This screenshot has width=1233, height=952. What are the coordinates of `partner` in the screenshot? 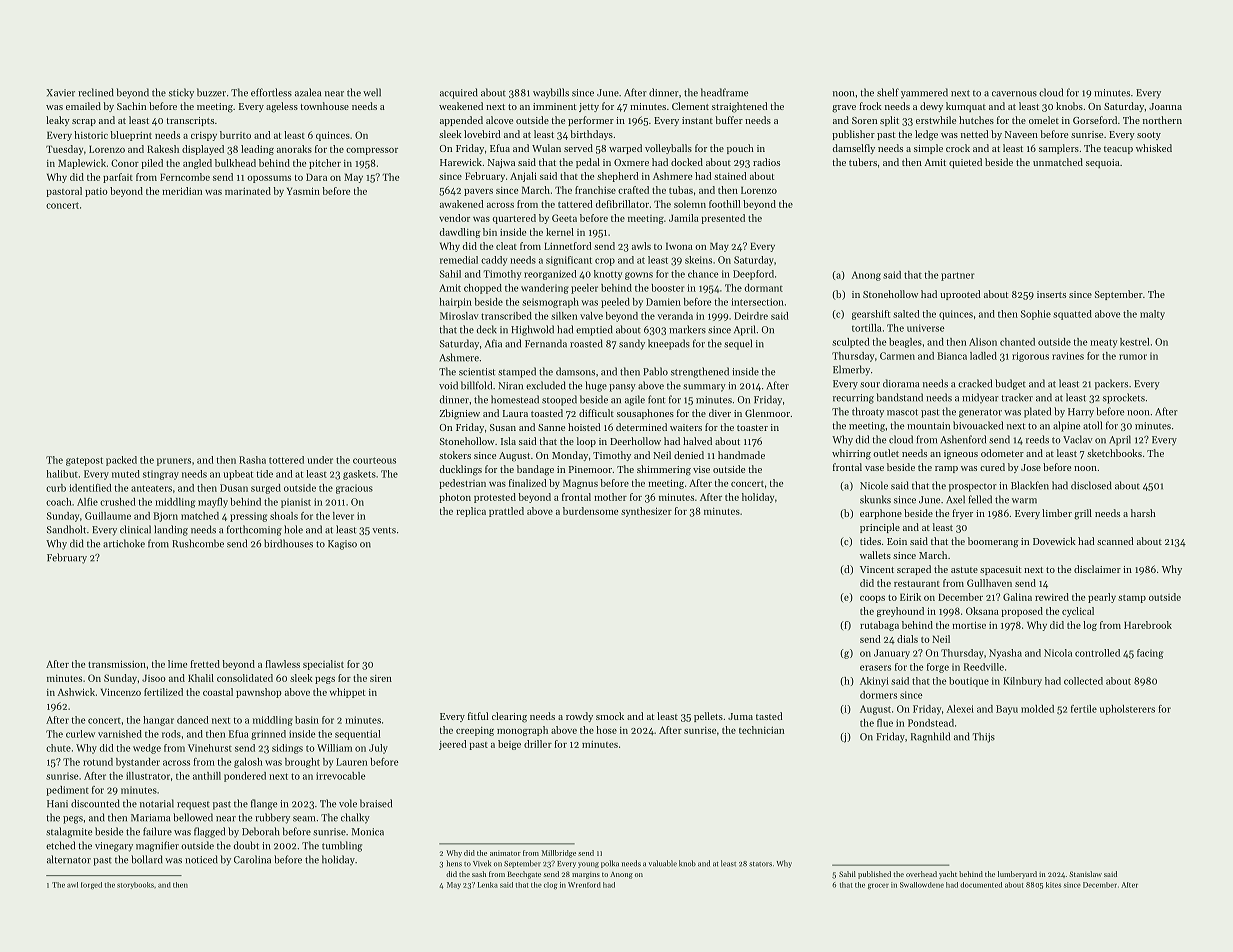 It's located at (958, 276).
